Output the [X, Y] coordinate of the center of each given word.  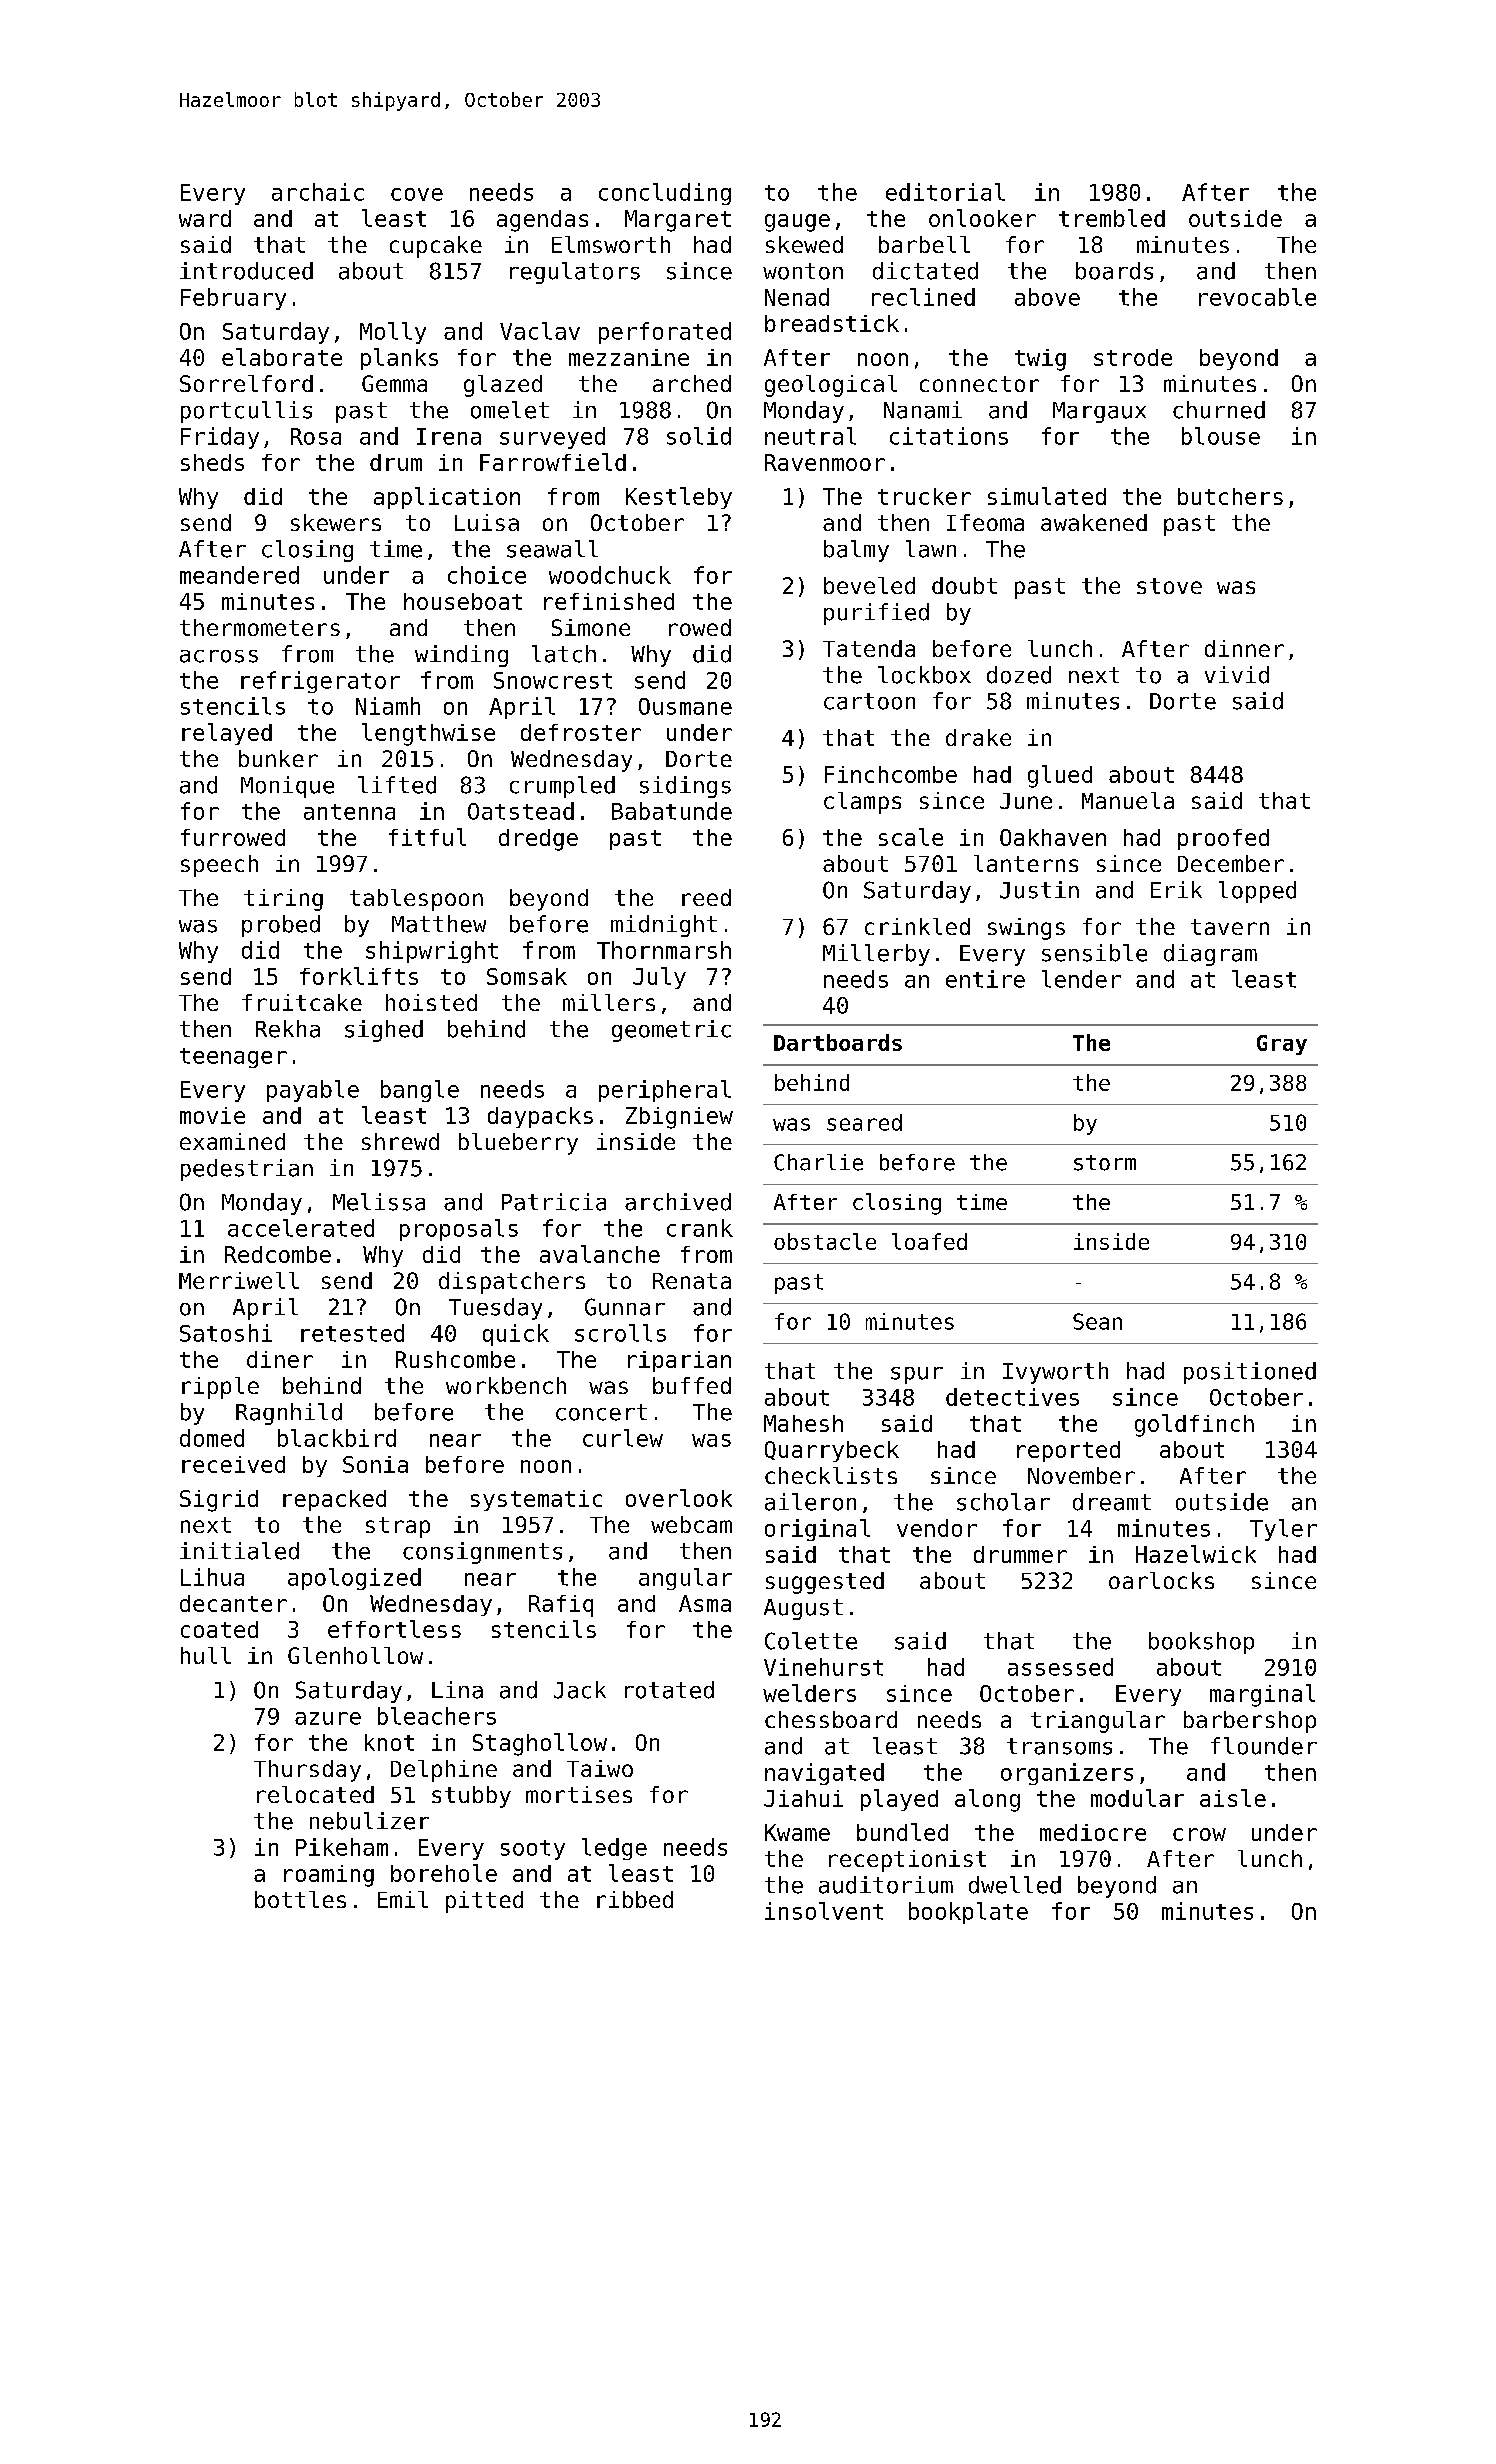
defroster [581, 732]
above [1047, 297]
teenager [233, 1058]
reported [1068, 1451]
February [233, 299]
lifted [397, 785]
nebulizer [369, 1821]
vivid [1237, 675]
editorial [945, 192]
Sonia [375, 1464]
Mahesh [803, 1423]
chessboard [831, 1719]
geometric [671, 1031]
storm [1105, 1163]
